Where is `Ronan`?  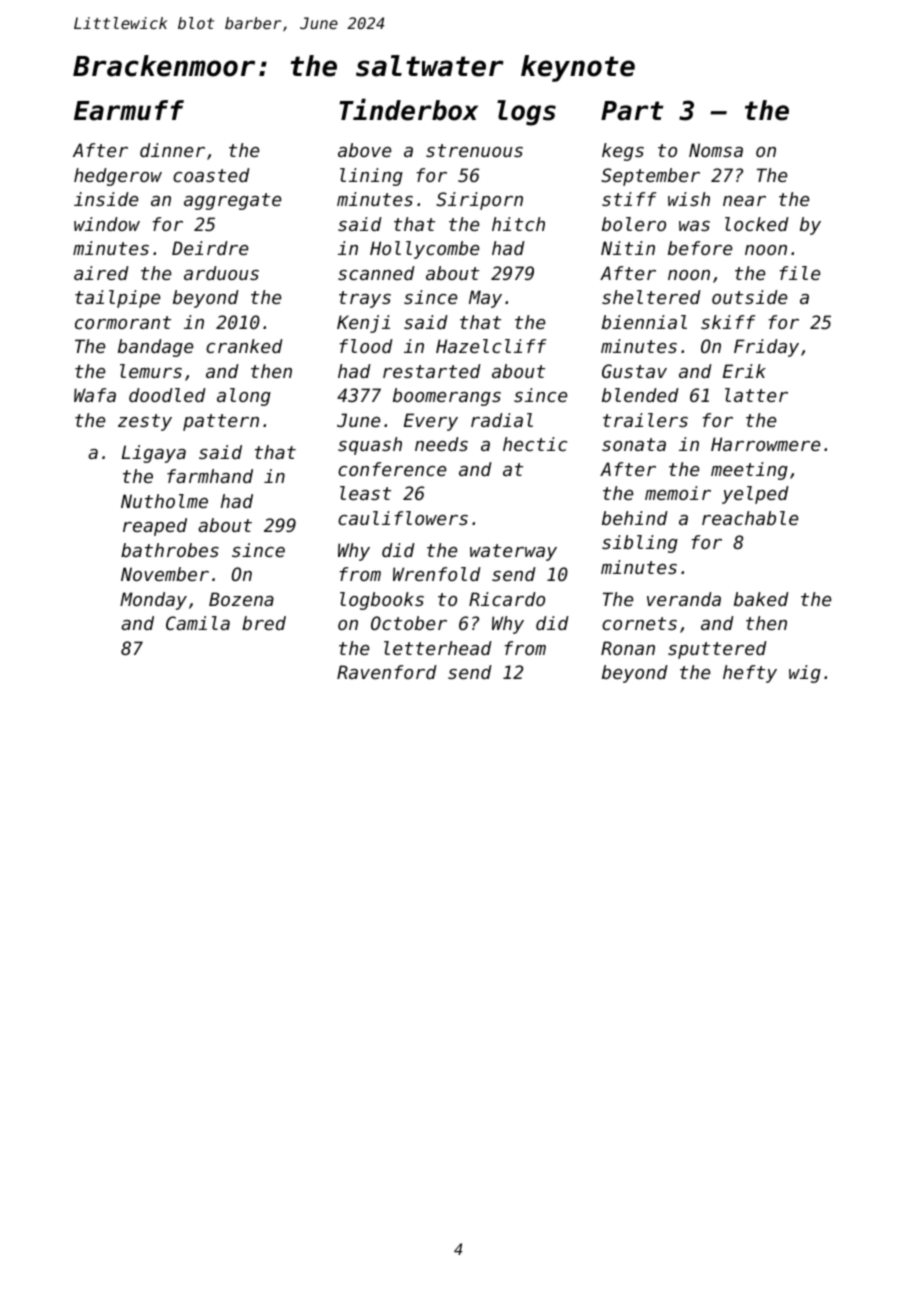 Ronan is located at coordinates (628, 648).
